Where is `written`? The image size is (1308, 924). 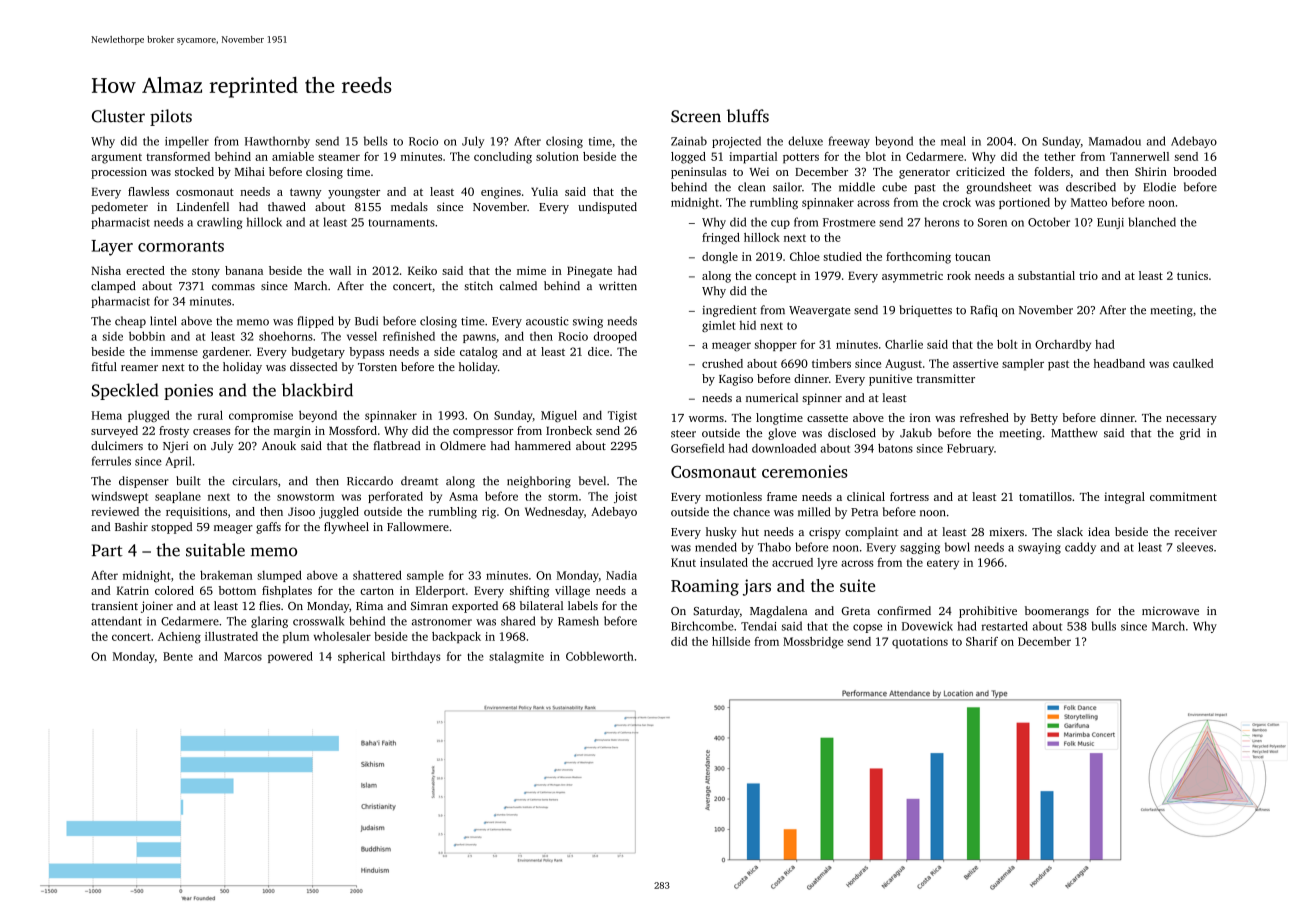 written is located at coordinates (618, 285).
